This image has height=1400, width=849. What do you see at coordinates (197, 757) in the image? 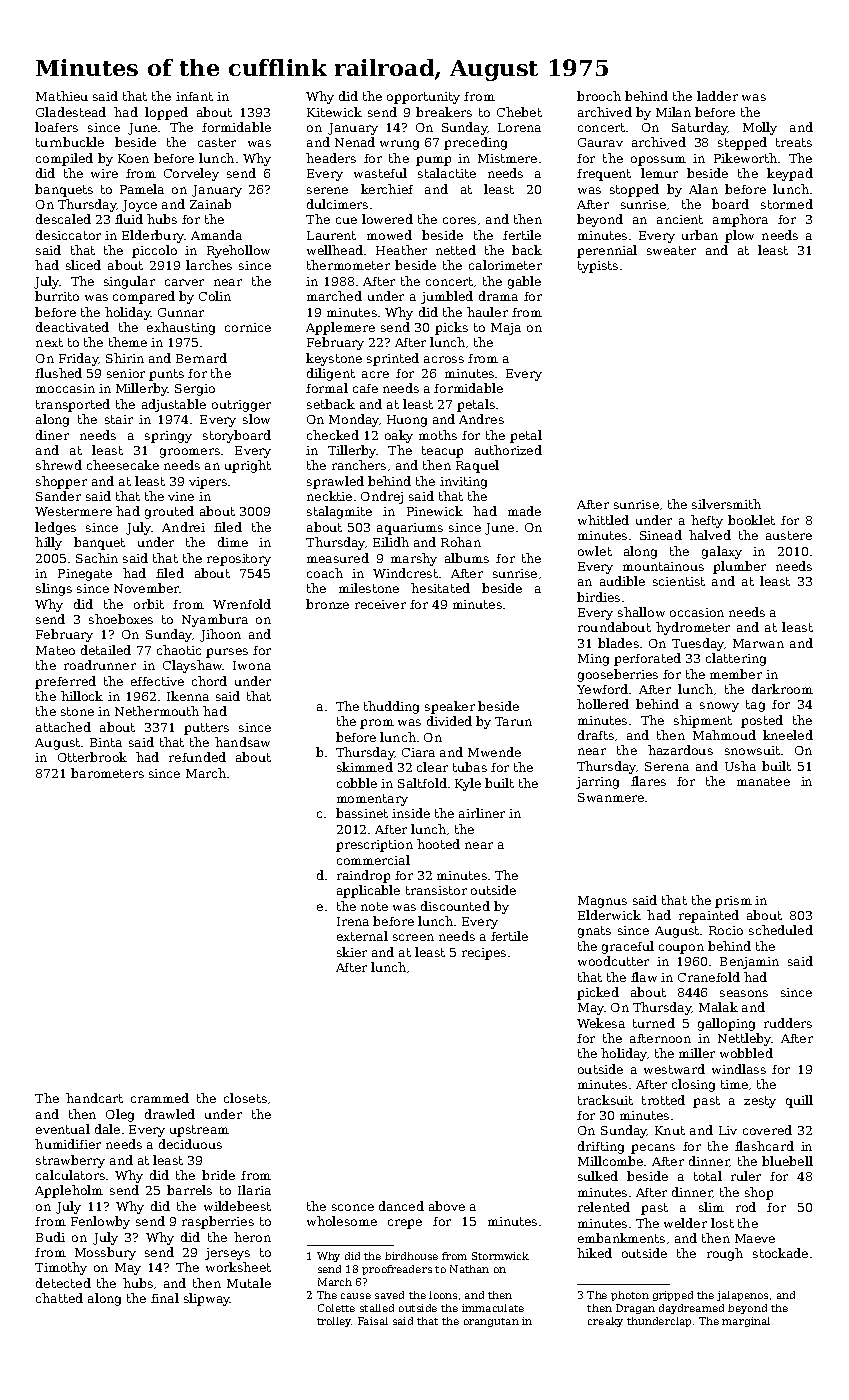
I see `refunded` at bounding box center [197, 757].
